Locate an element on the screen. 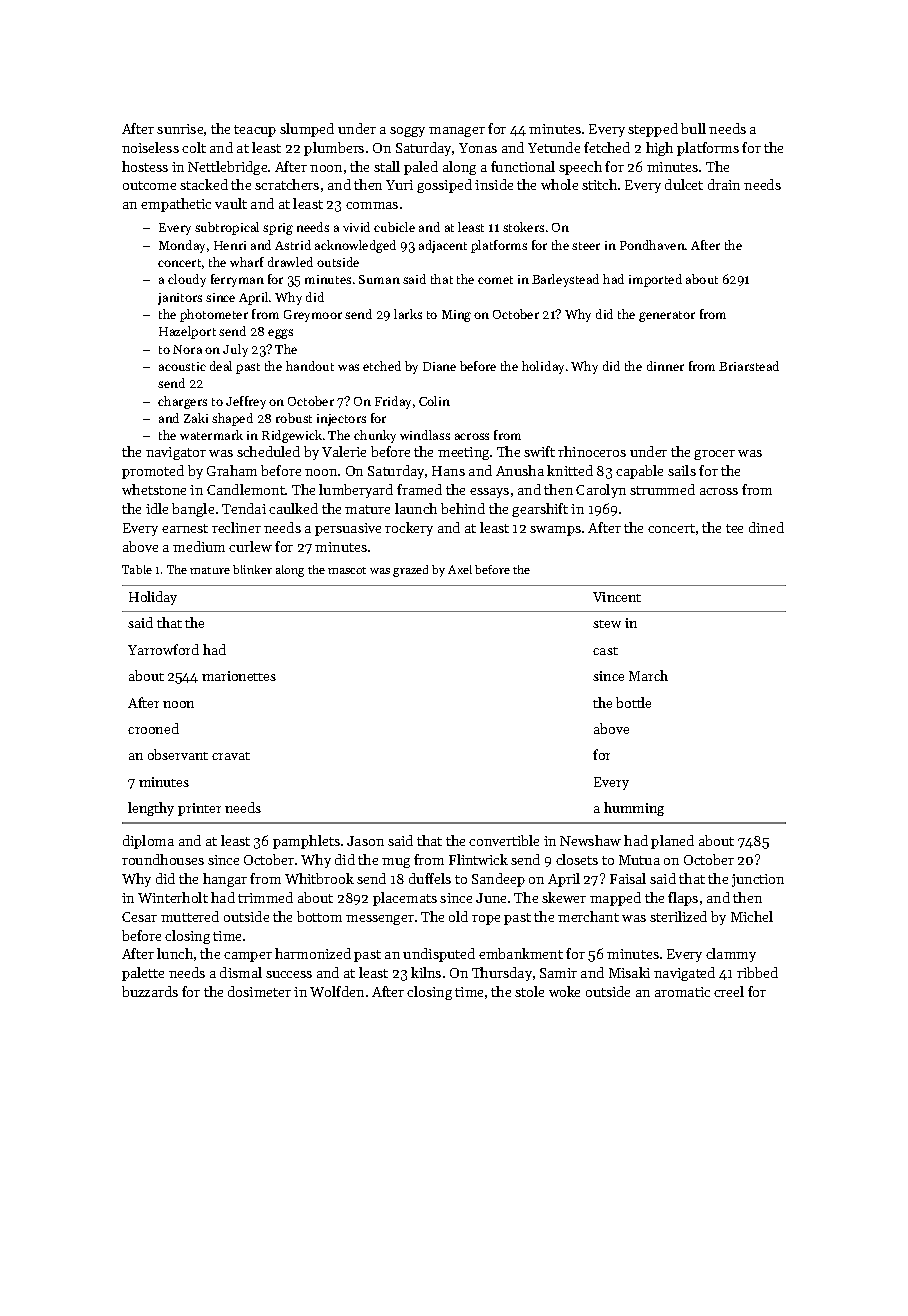 The height and width of the screenshot is (1316, 908). aromatic is located at coordinates (682, 992).
